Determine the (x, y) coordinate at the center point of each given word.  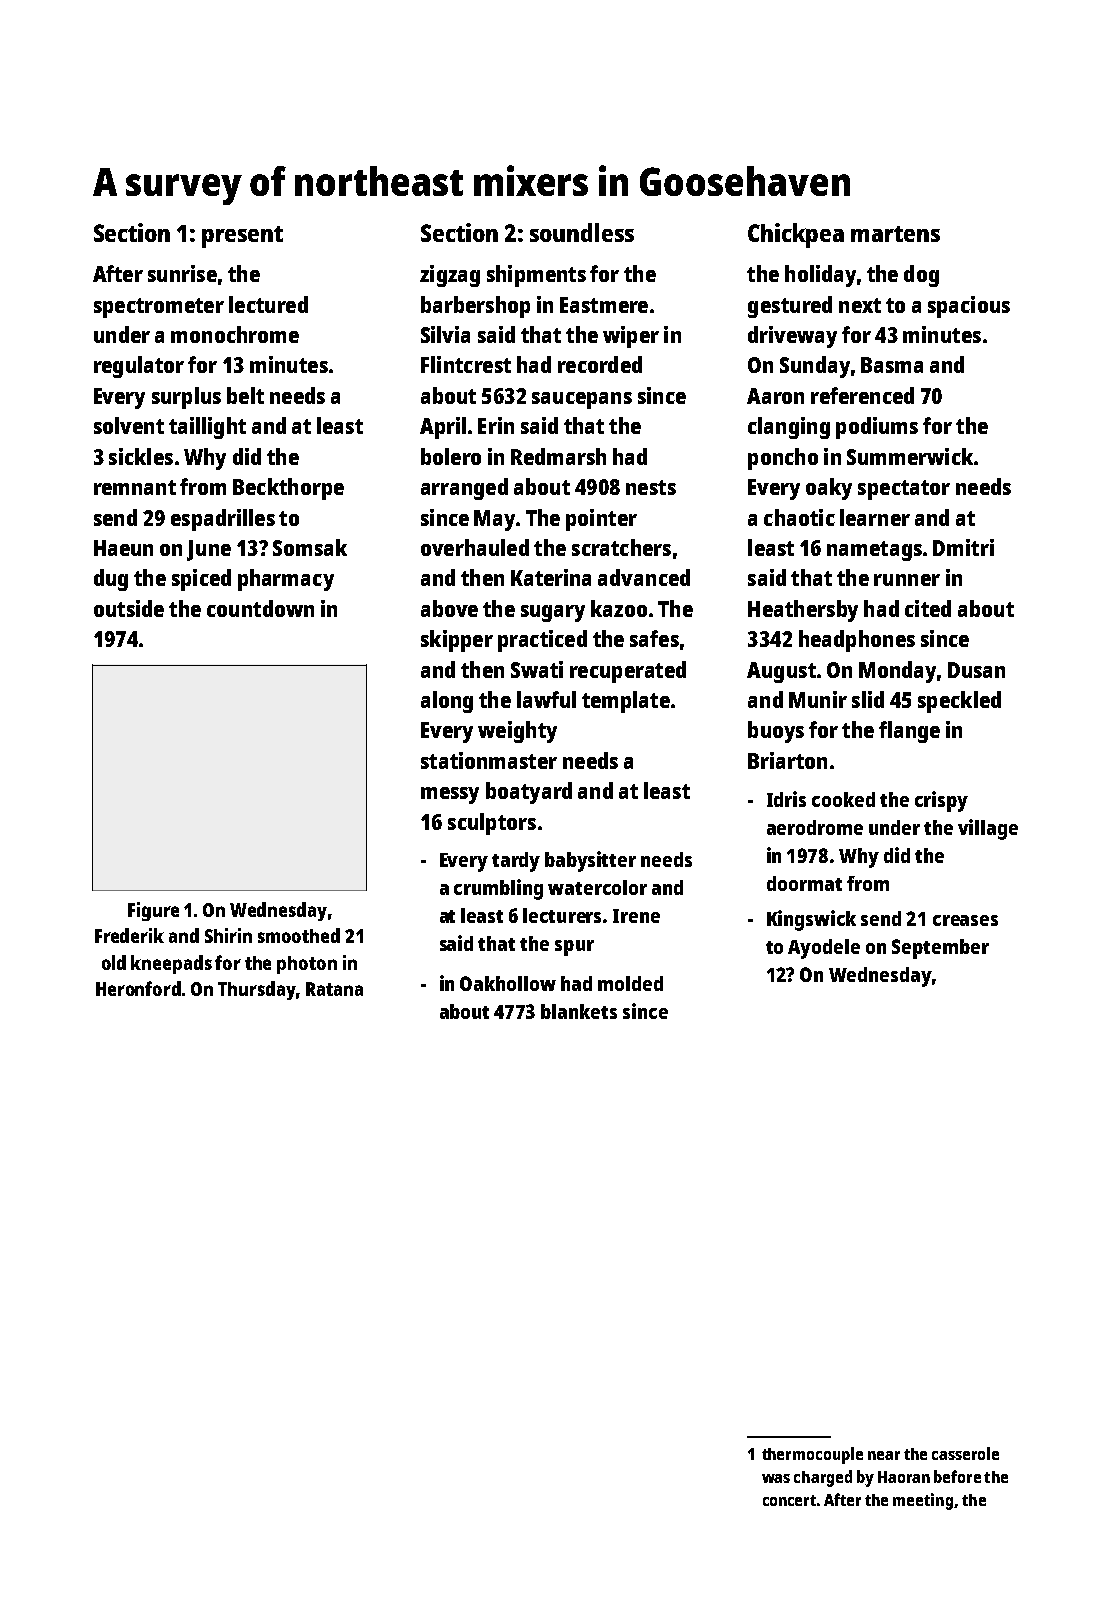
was (776, 1478)
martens (895, 234)
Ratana (334, 989)
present (242, 237)
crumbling (498, 889)
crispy (941, 801)
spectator (904, 490)
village (988, 829)
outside (129, 608)
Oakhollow (508, 983)
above (449, 608)
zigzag (450, 276)
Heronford (138, 988)
